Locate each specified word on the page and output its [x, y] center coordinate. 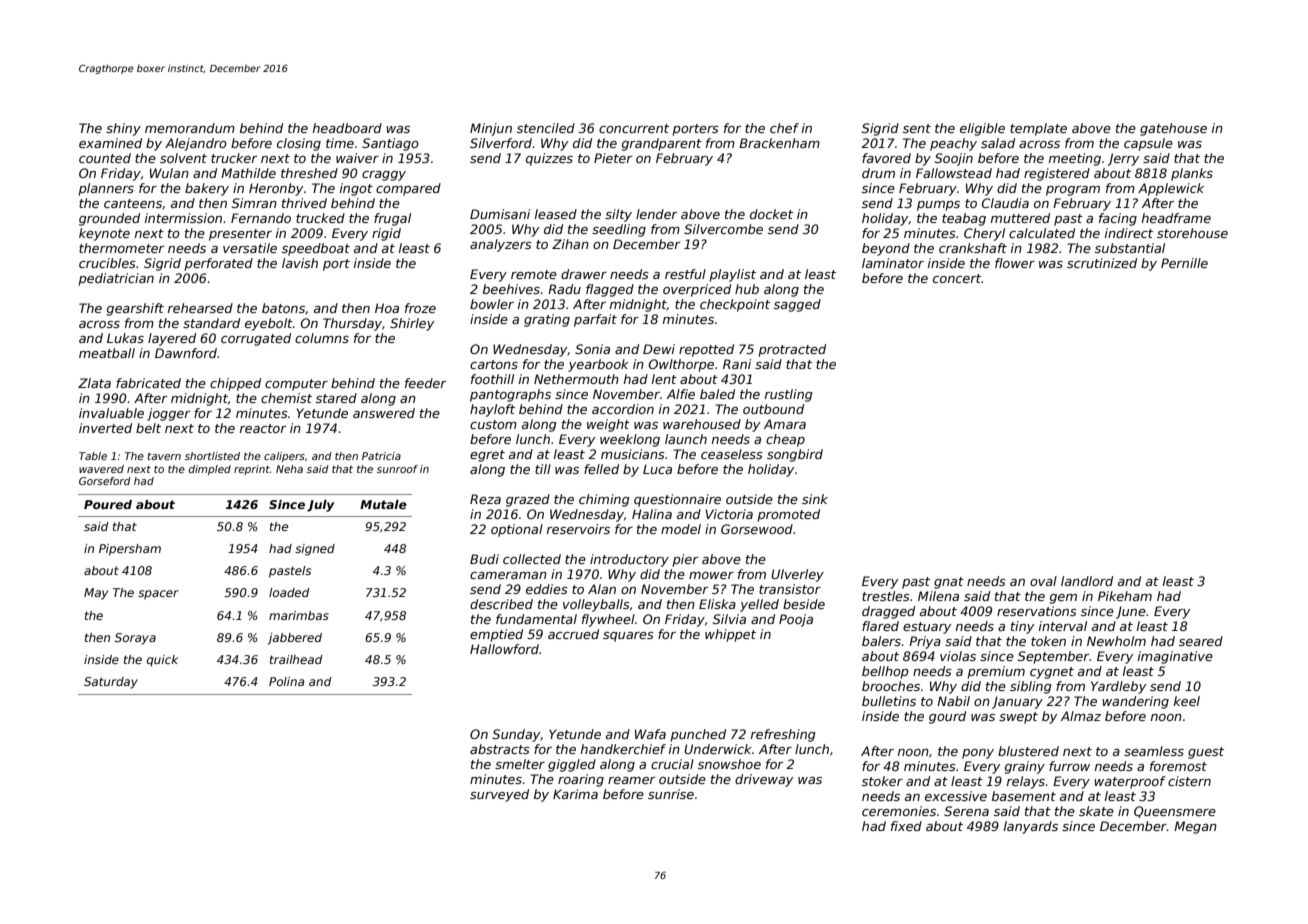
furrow [1069, 766]
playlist [732, 275]
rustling [789, 395]
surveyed [499, 795]
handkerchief [623, 749]
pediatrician [116, 279]
